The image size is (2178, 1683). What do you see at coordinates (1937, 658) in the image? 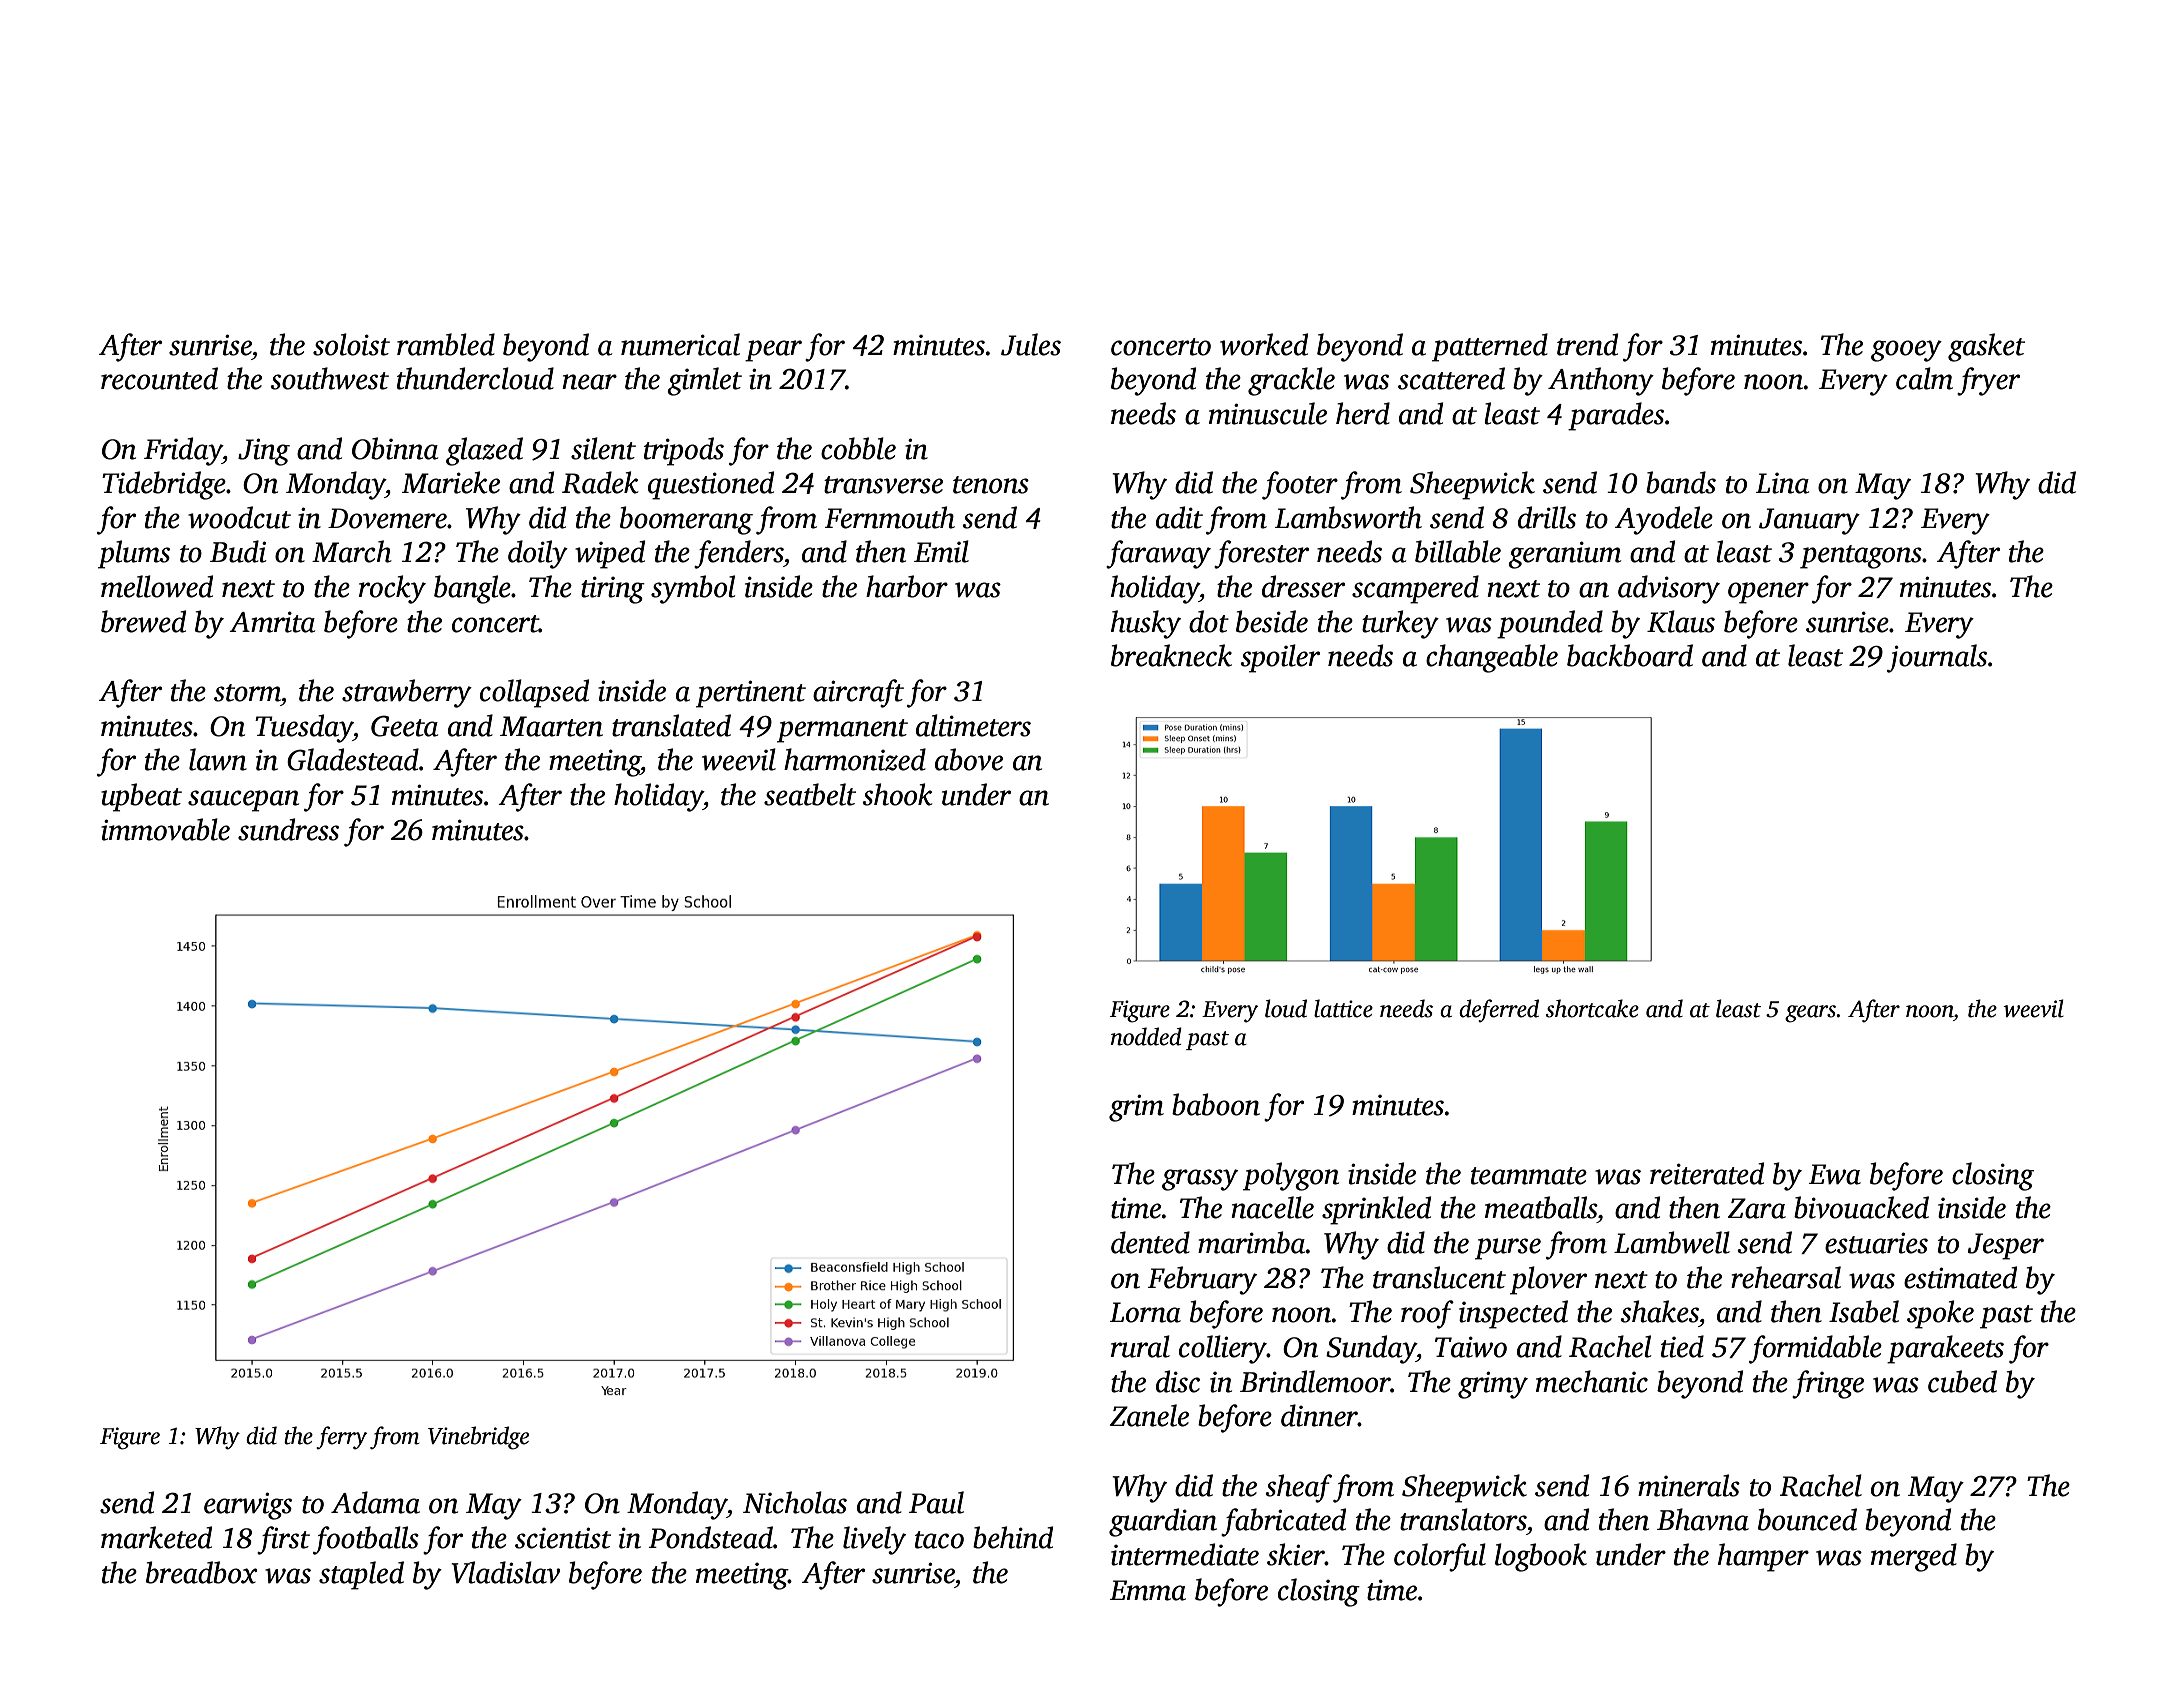
I see `journals` at bounding box center [1937, 658].
